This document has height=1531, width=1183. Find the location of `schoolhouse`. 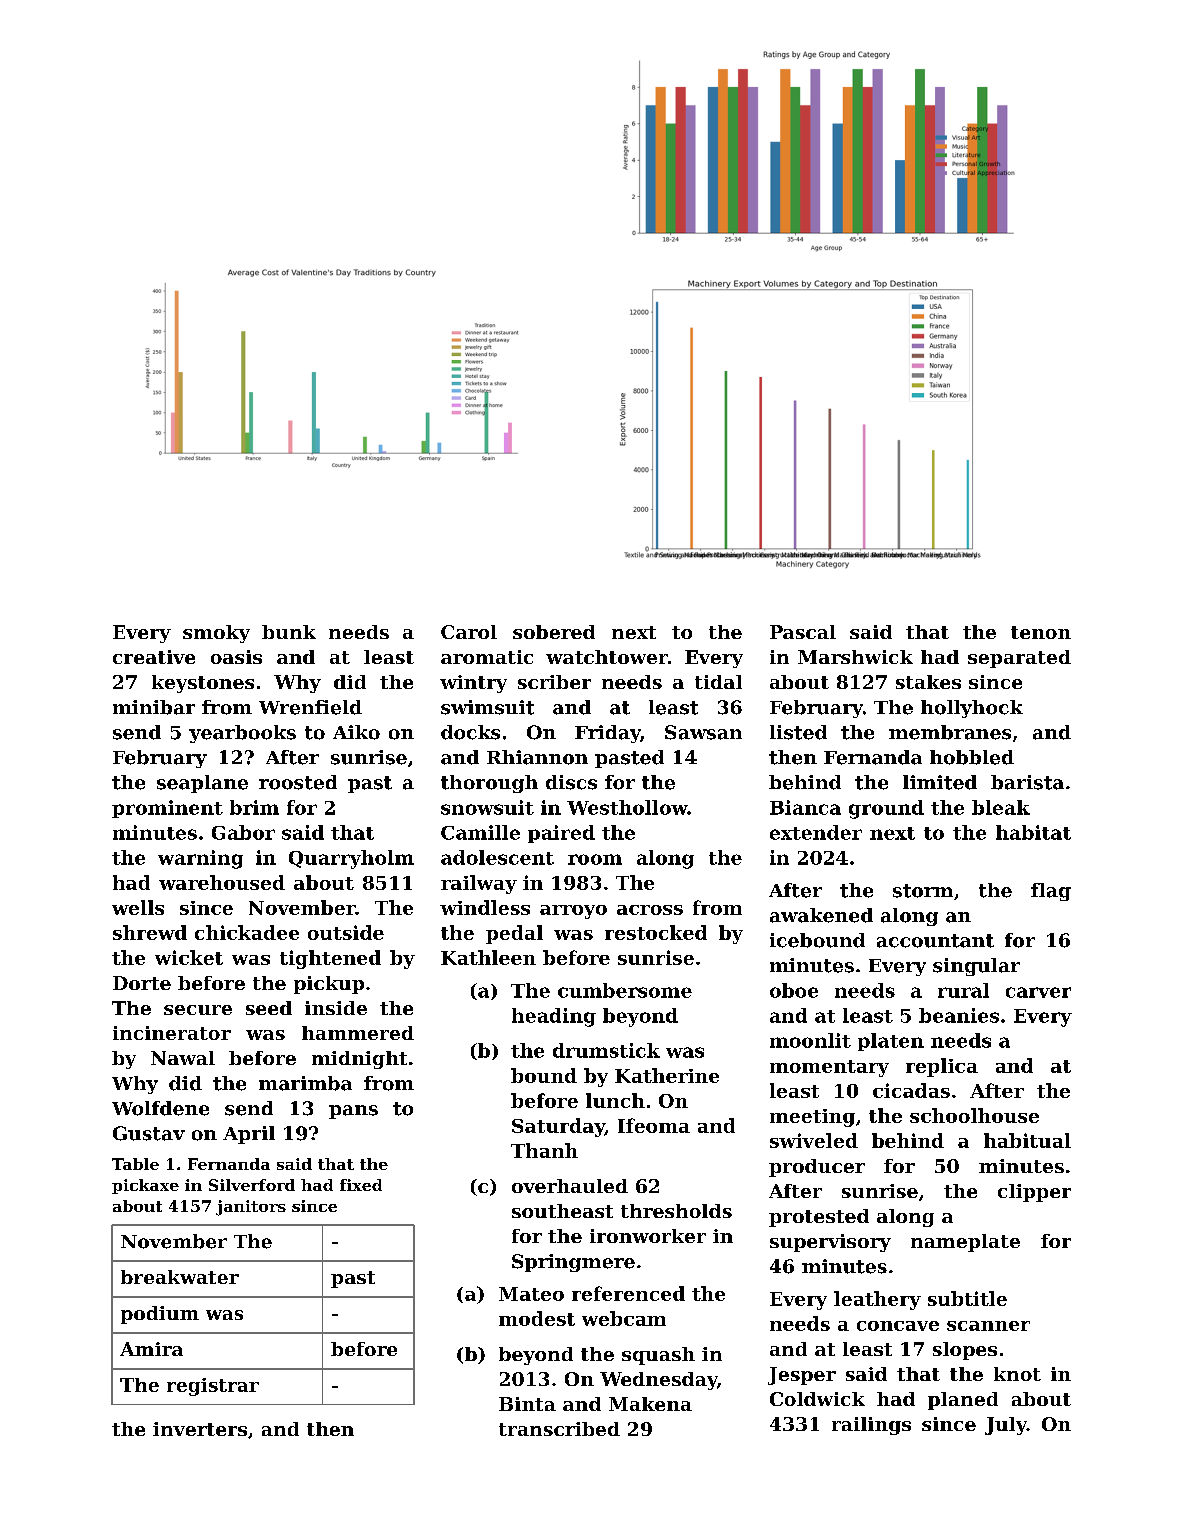

schoolhouse is located at coordinates (974, 1115).
